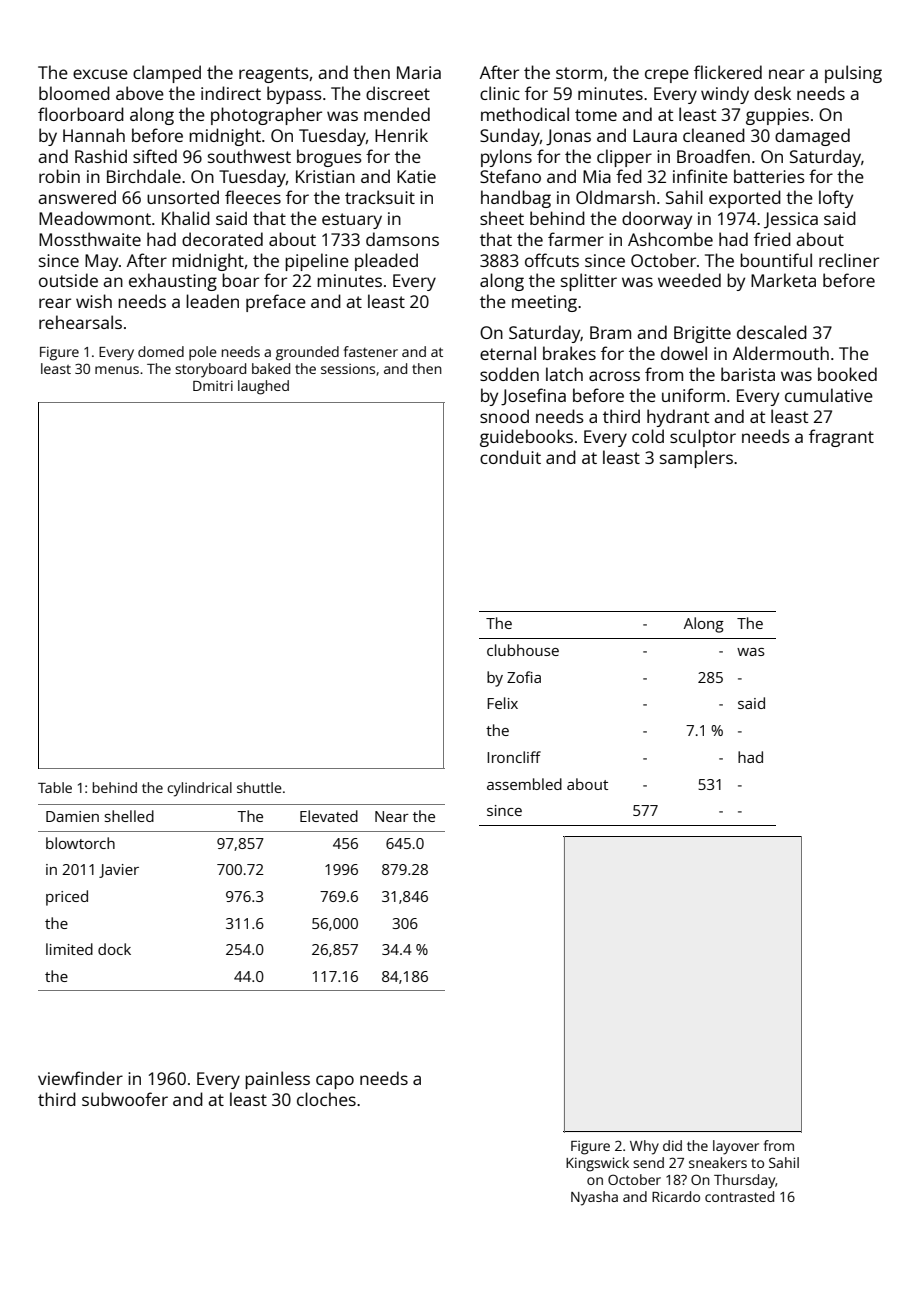 The width and height of the screenshot is (924, 1308). What do you see at coordinates (502, 703) in the screenshot?
I see `Felix` at bounding box center [502, 703].
